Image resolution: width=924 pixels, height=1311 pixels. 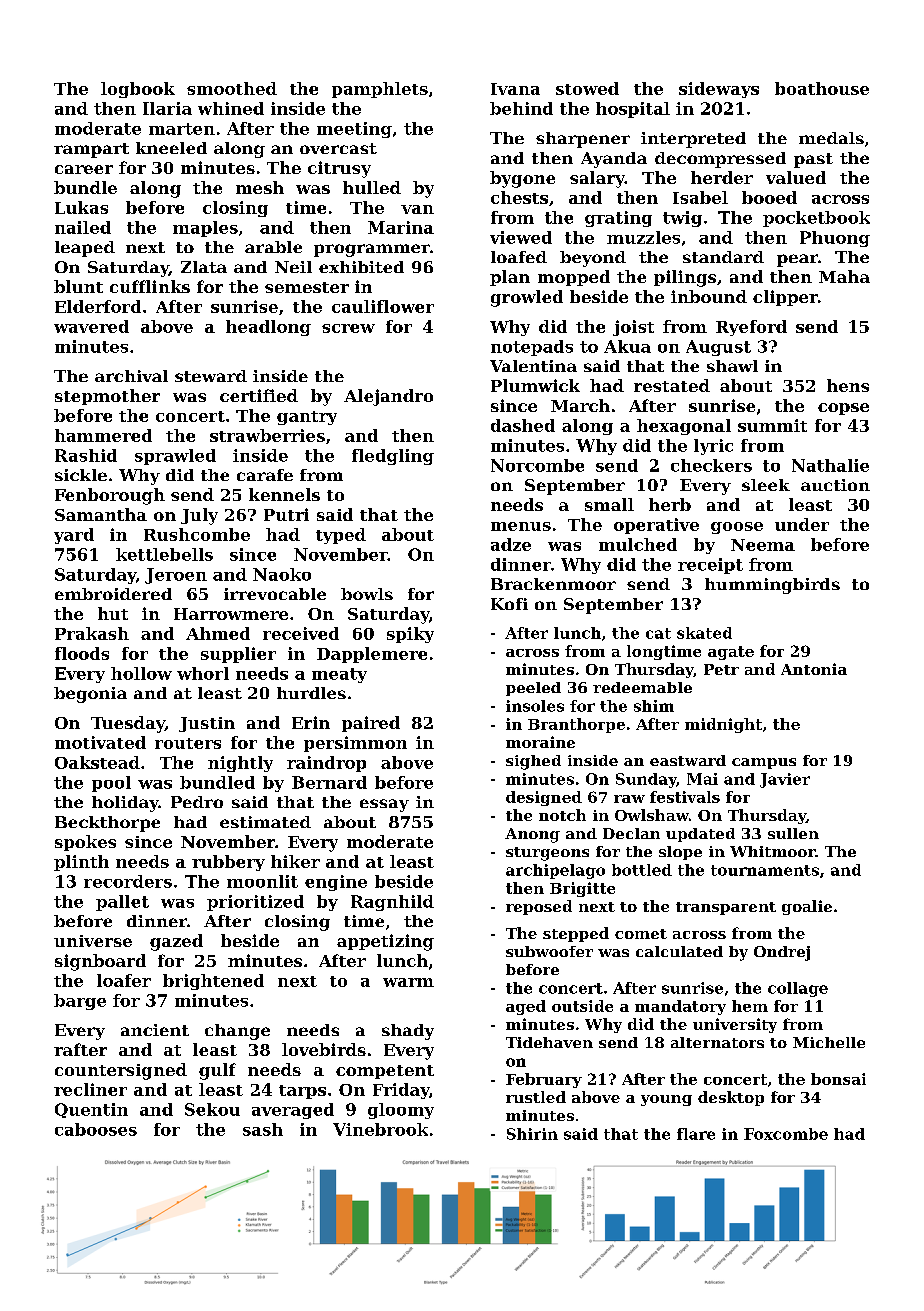 I want to click on notch, so click(x=562, y=815).
